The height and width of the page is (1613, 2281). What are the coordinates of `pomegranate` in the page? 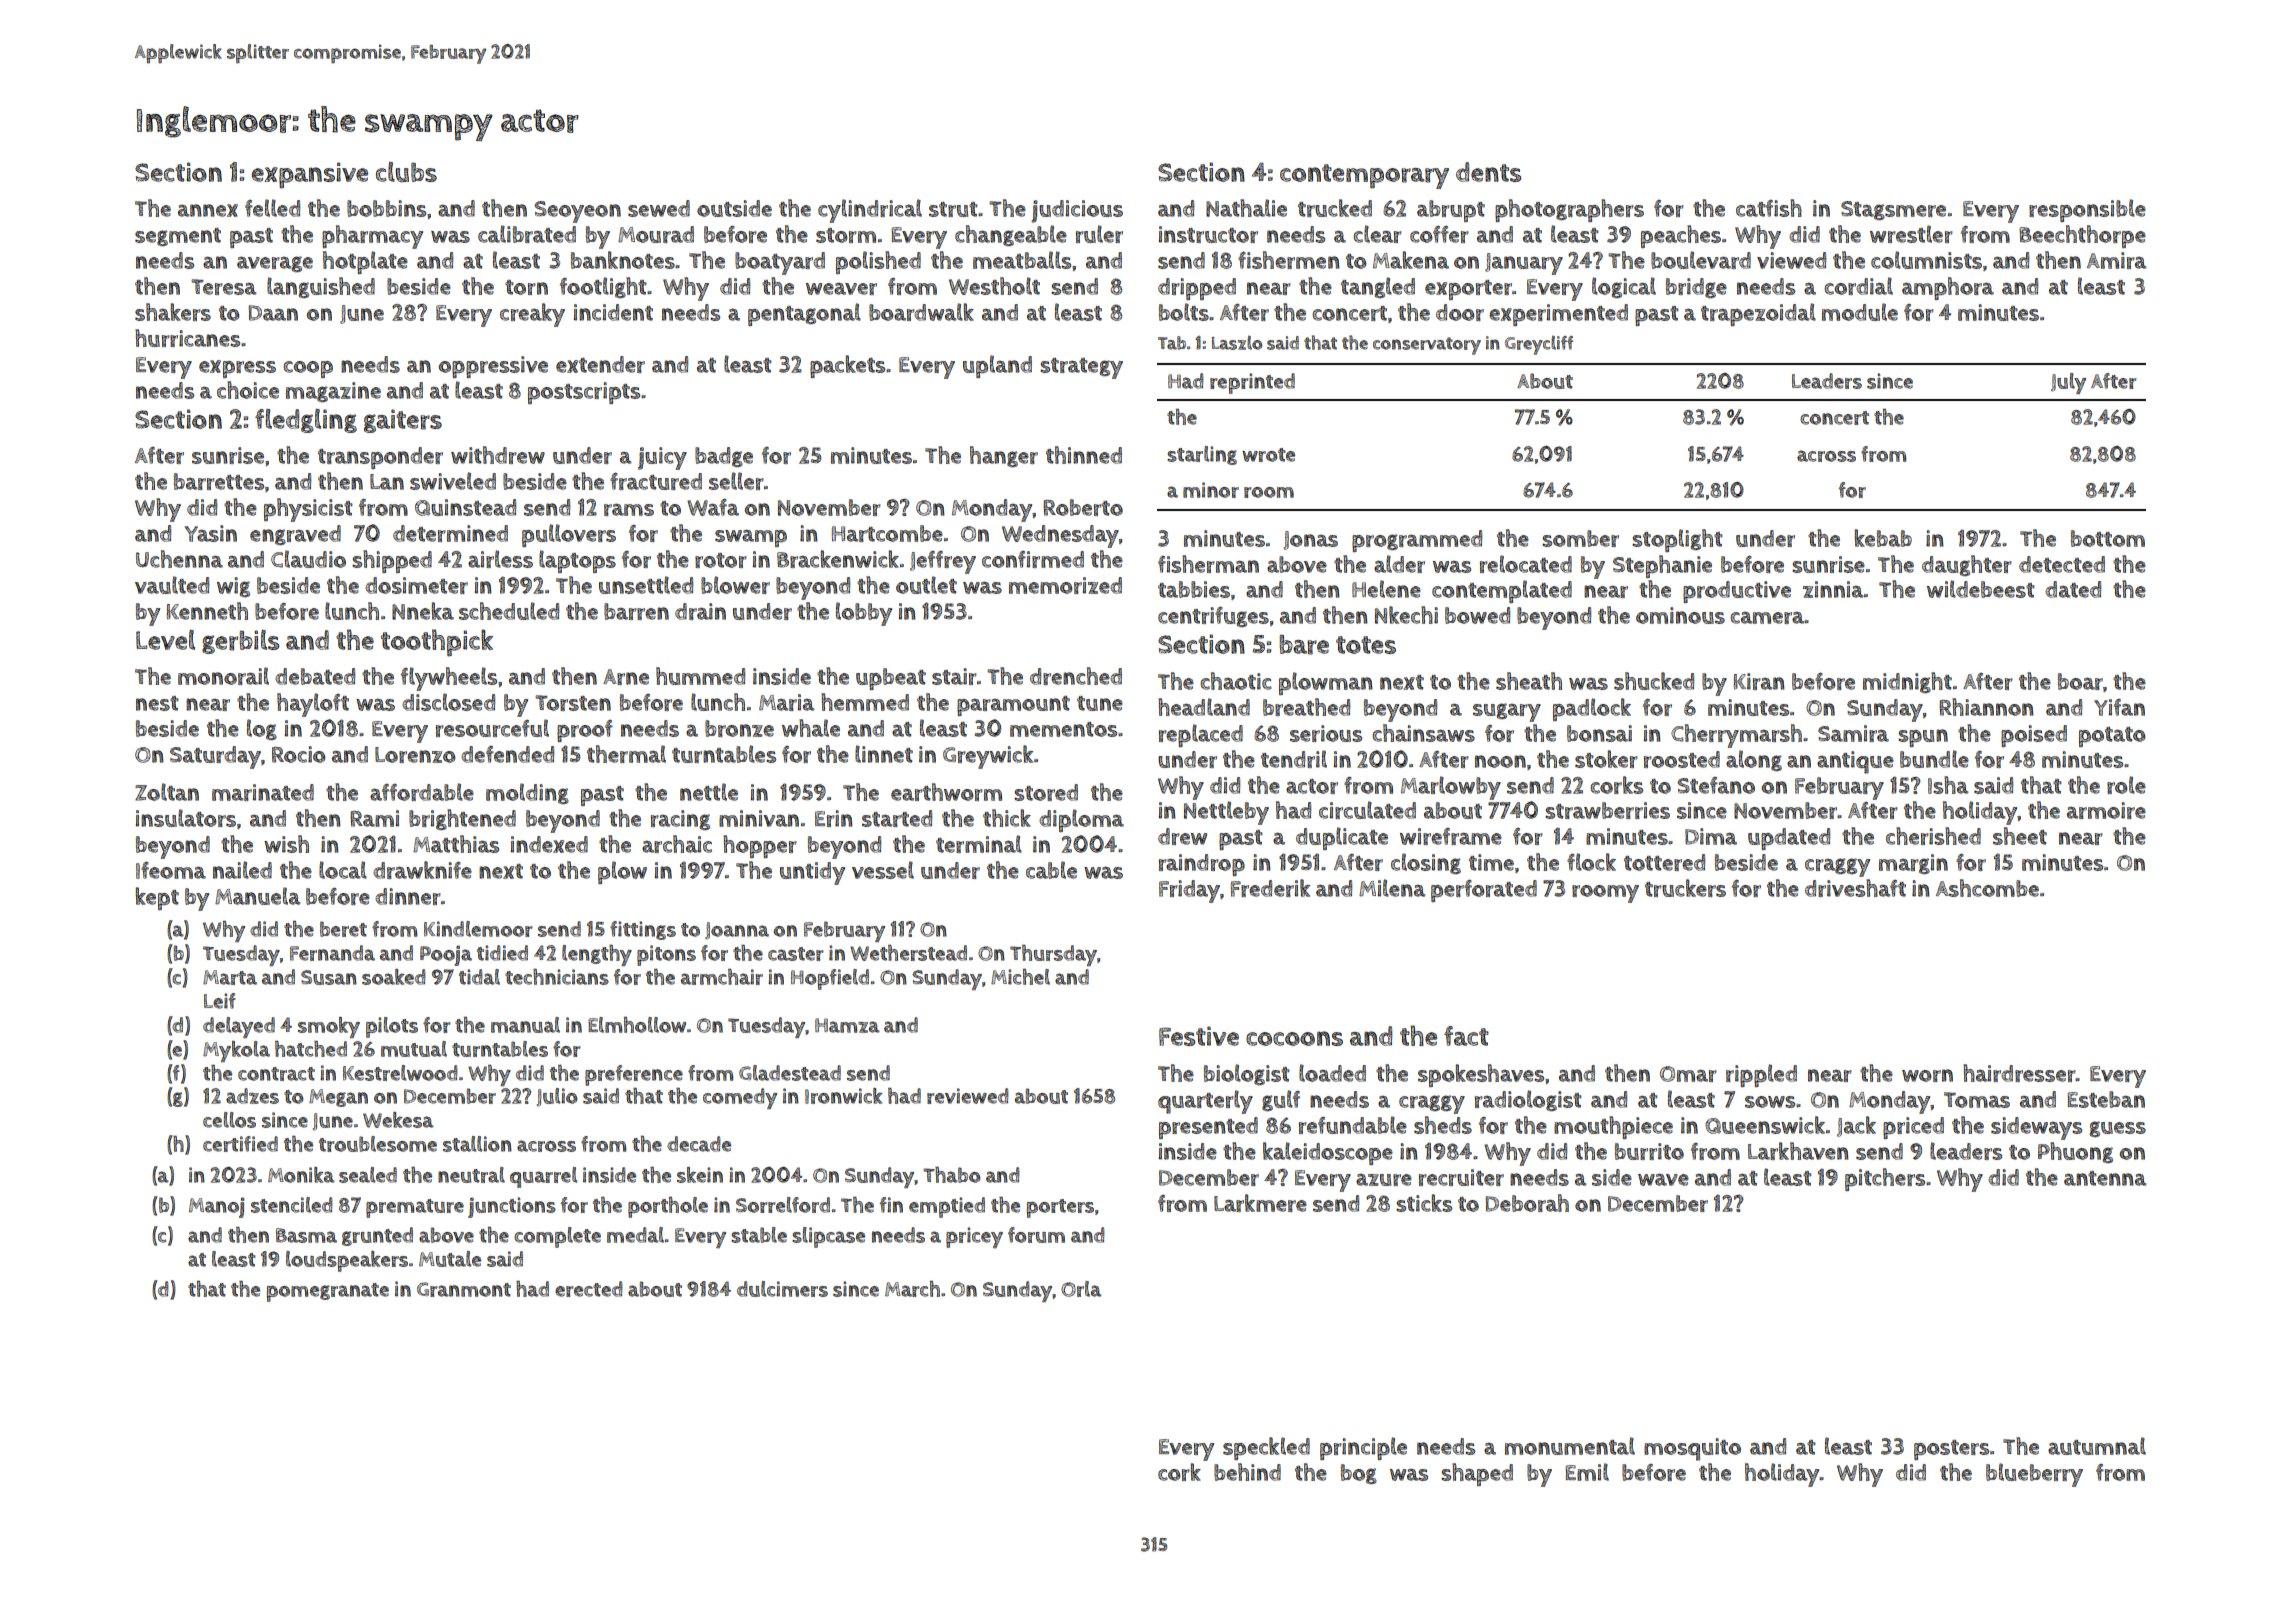 It's located at (328, 1292).
